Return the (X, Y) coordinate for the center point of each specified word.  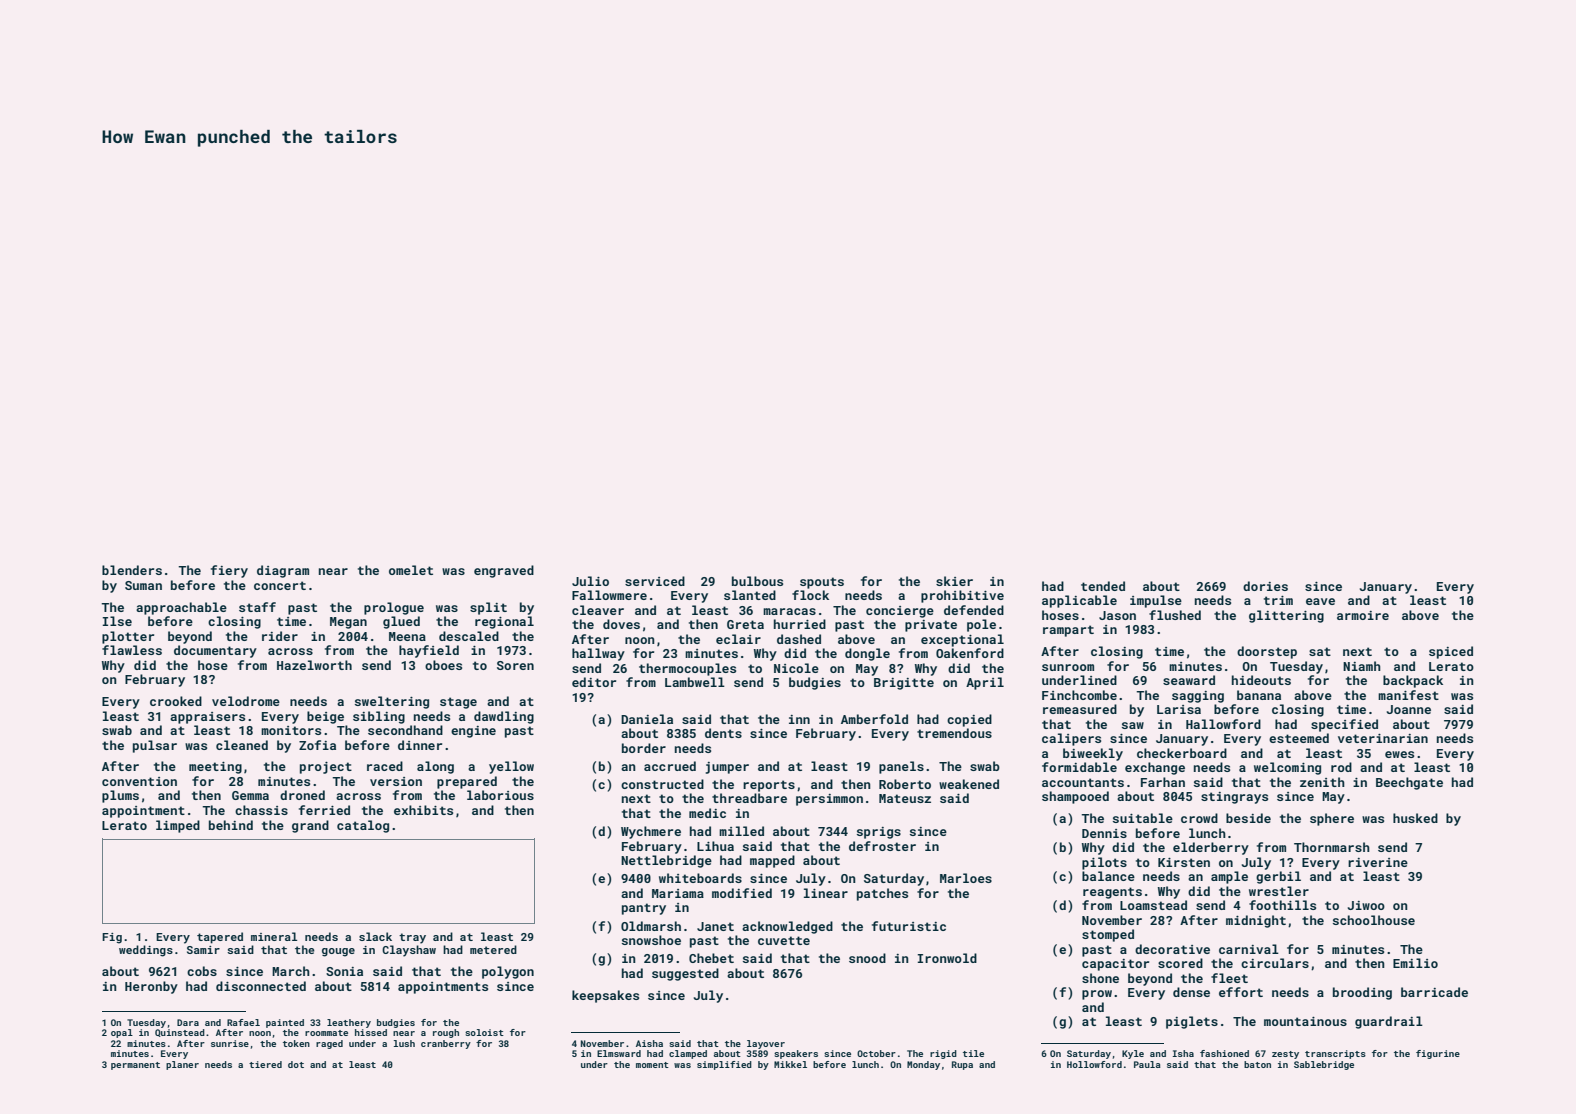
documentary (215, 651)
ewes (1399, 754)
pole (981, 625)
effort (1241, 992)
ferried (324, 810)
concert (280, 585)
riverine (1378, 862)
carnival (1249, 949)
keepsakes (605, 996)
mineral (274, 936)
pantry (644, 909)
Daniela (647, 719)
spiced (1451, 652)
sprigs (879, 833)
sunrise (230, 1043)
